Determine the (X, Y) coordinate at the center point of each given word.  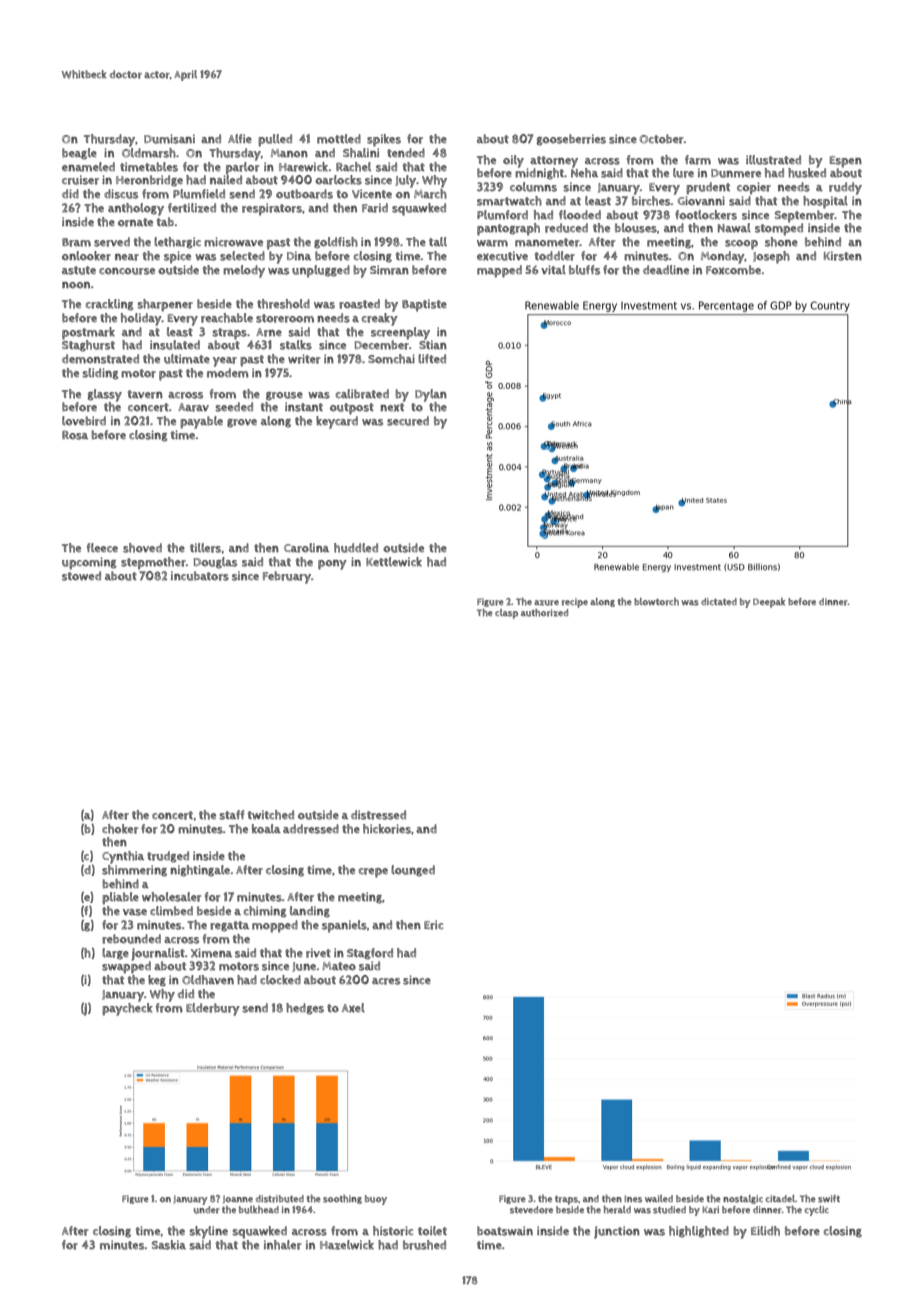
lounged (413, 871)
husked (807, 173)
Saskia (169, 1245)
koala (266, 829)
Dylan (431, 395)
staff (232, 815)
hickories (387, 829)
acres (386, 981)
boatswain (505, 1231)
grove (242, 423)
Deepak (769, 603)
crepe (373, 873)
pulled (275, 140)
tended (406, 152)
